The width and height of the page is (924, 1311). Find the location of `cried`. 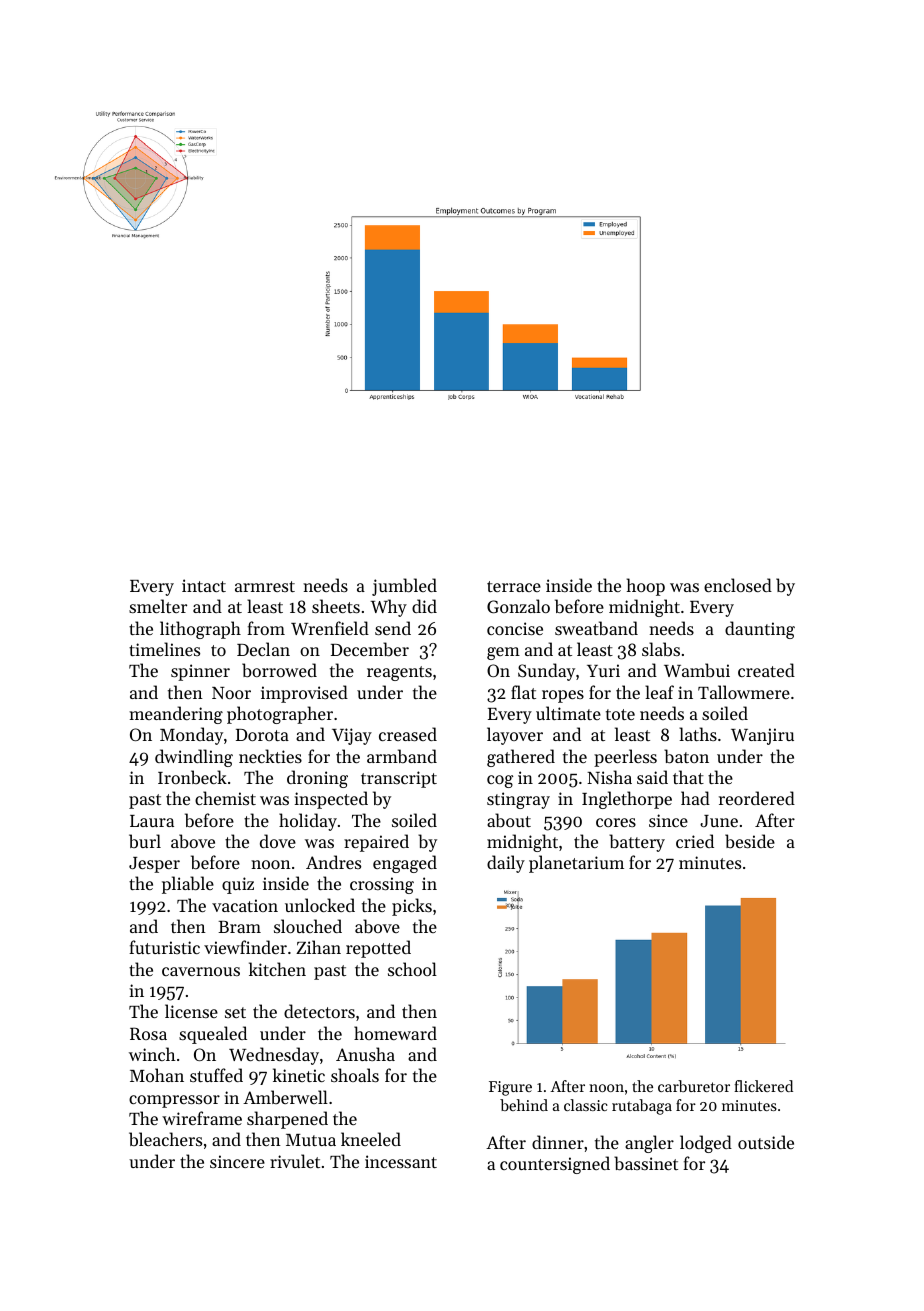

cried is located at coordinates (695, 841).
